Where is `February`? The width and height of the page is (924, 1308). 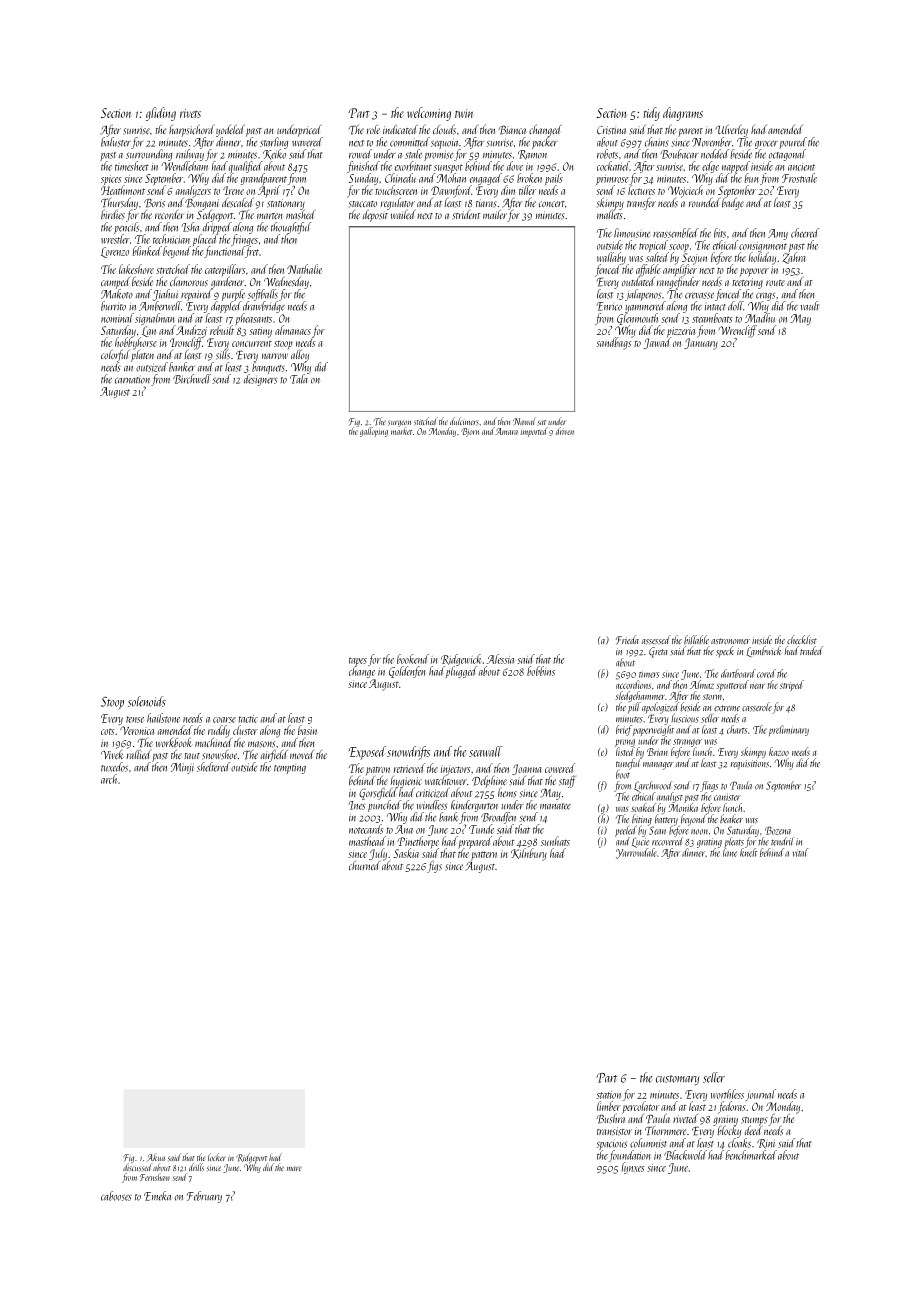 February is located at coordinates (204, 1197).
